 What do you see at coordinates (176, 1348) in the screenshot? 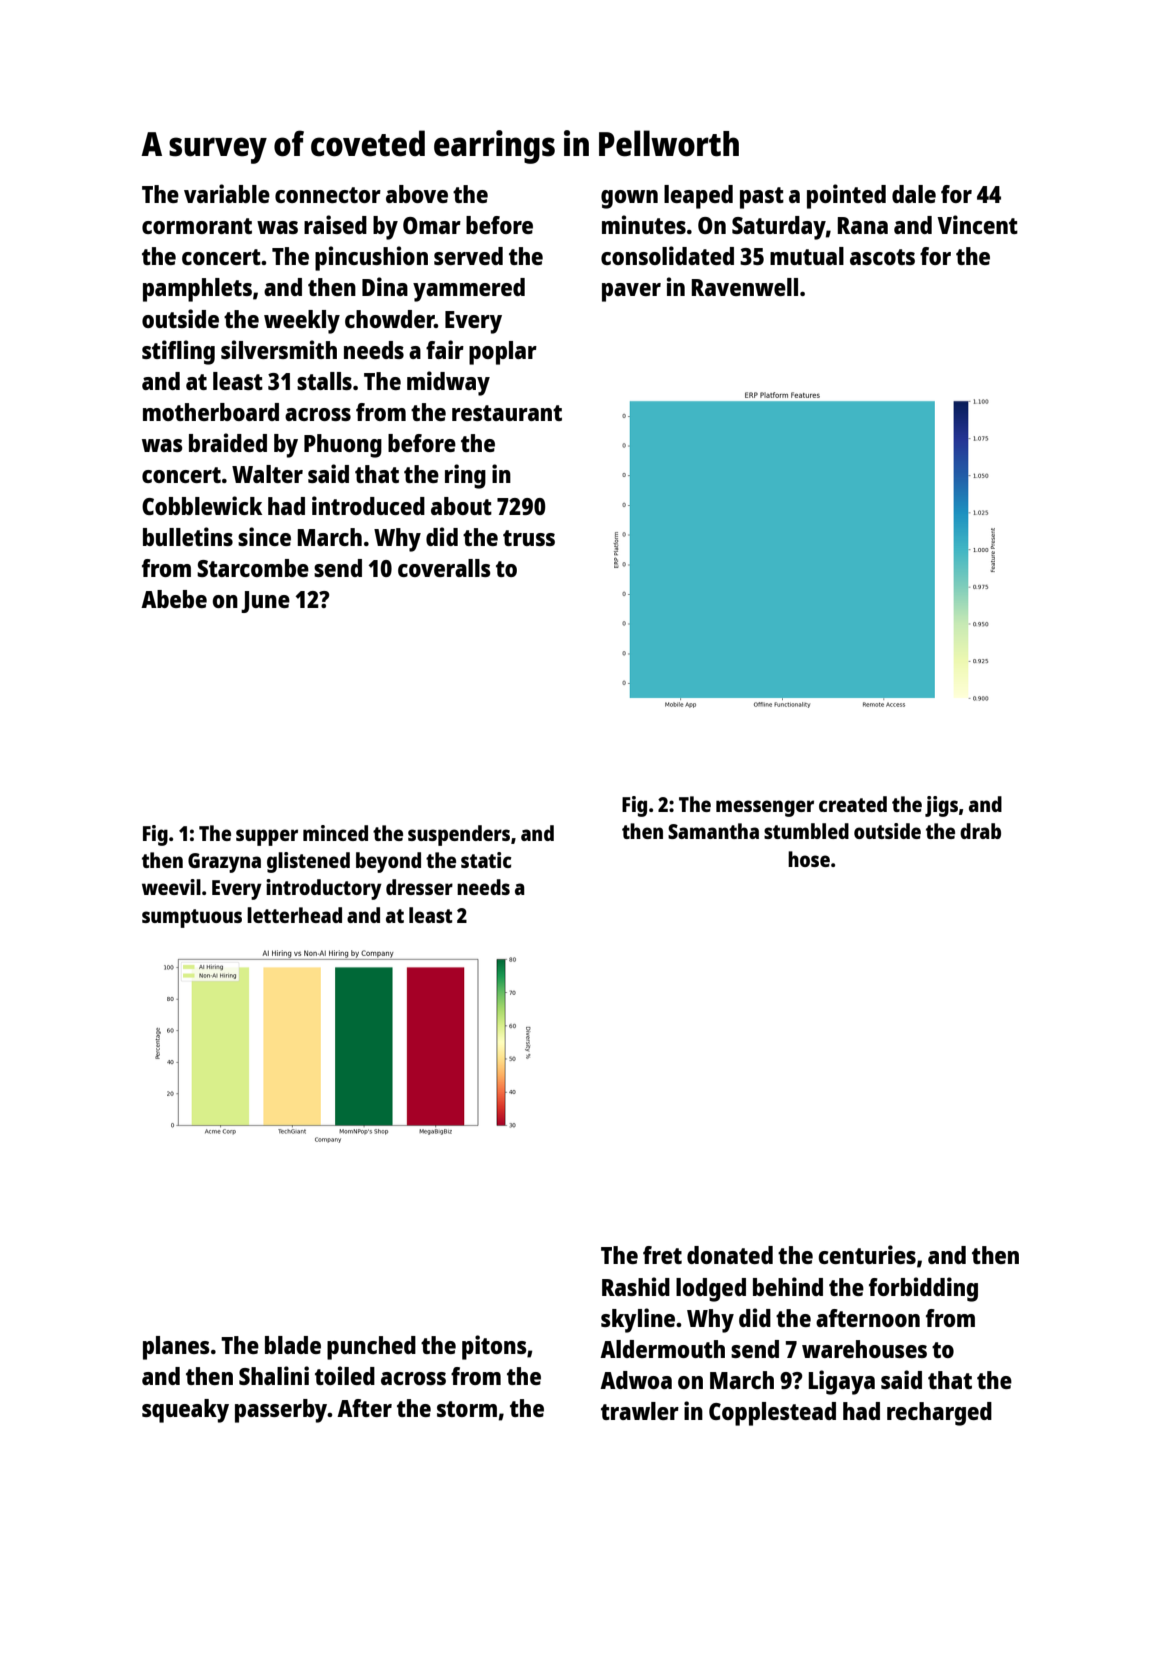
I see `planes` at bounding box center [176, 1348].
